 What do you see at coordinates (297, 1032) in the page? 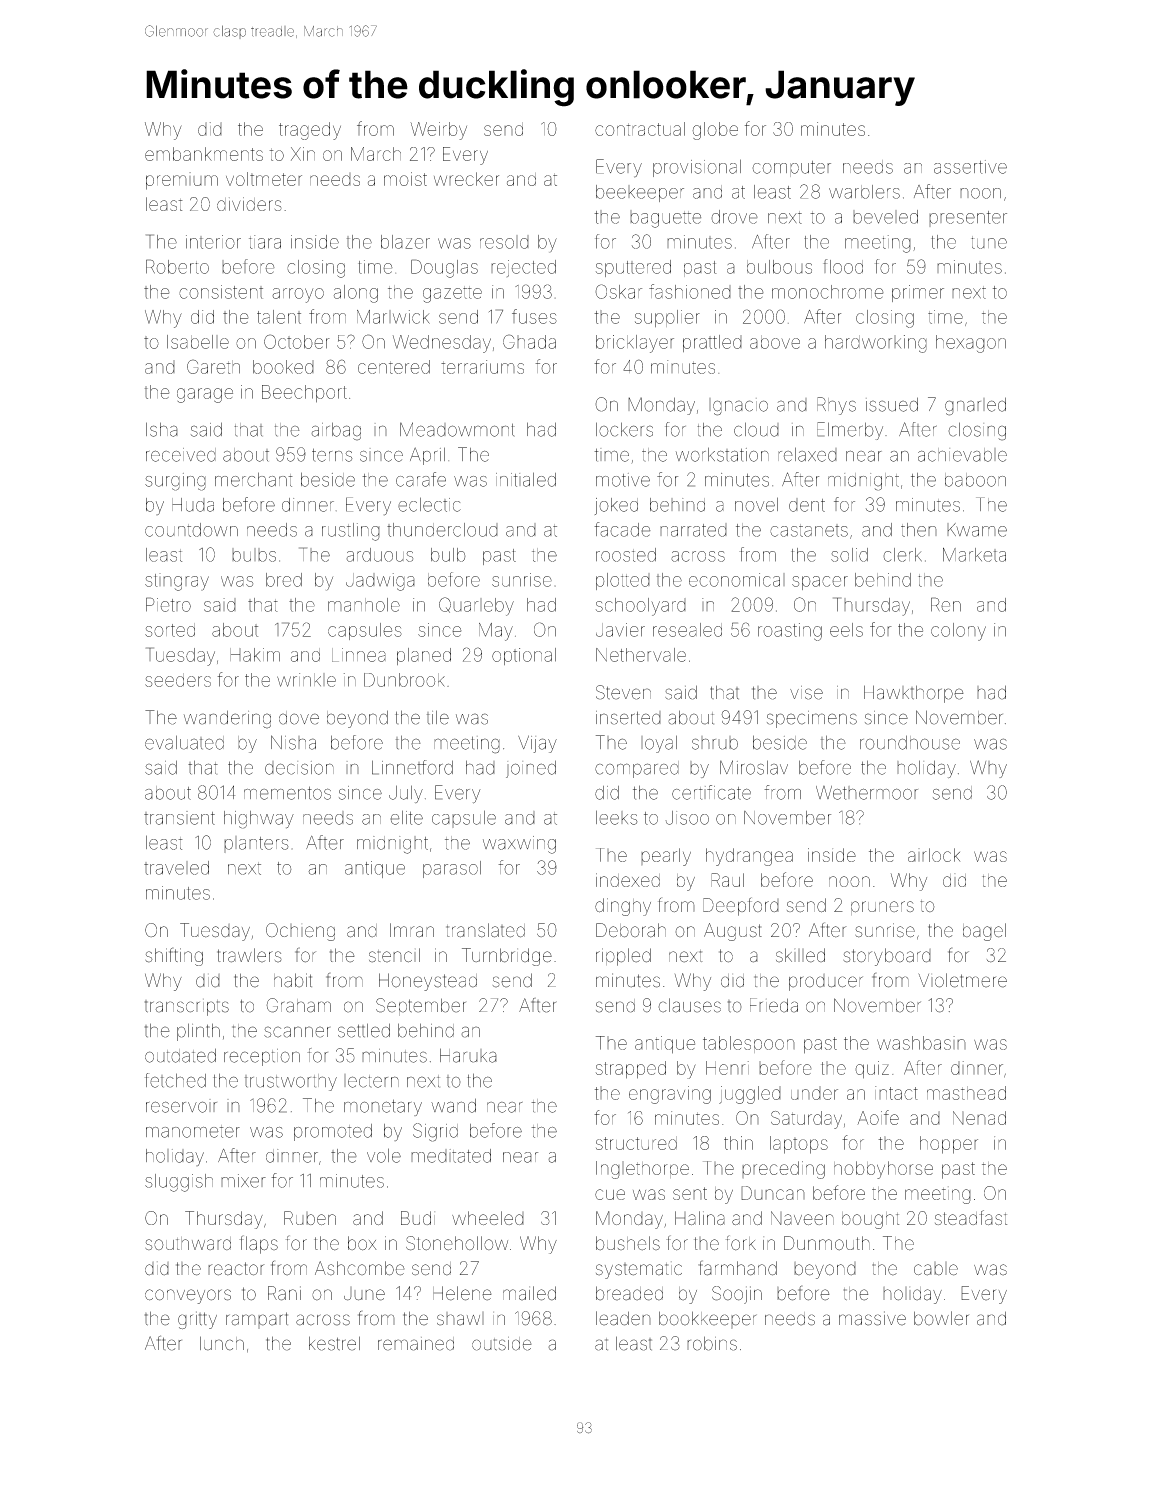
I see `scanner` at bounding box center [297, 1032].
